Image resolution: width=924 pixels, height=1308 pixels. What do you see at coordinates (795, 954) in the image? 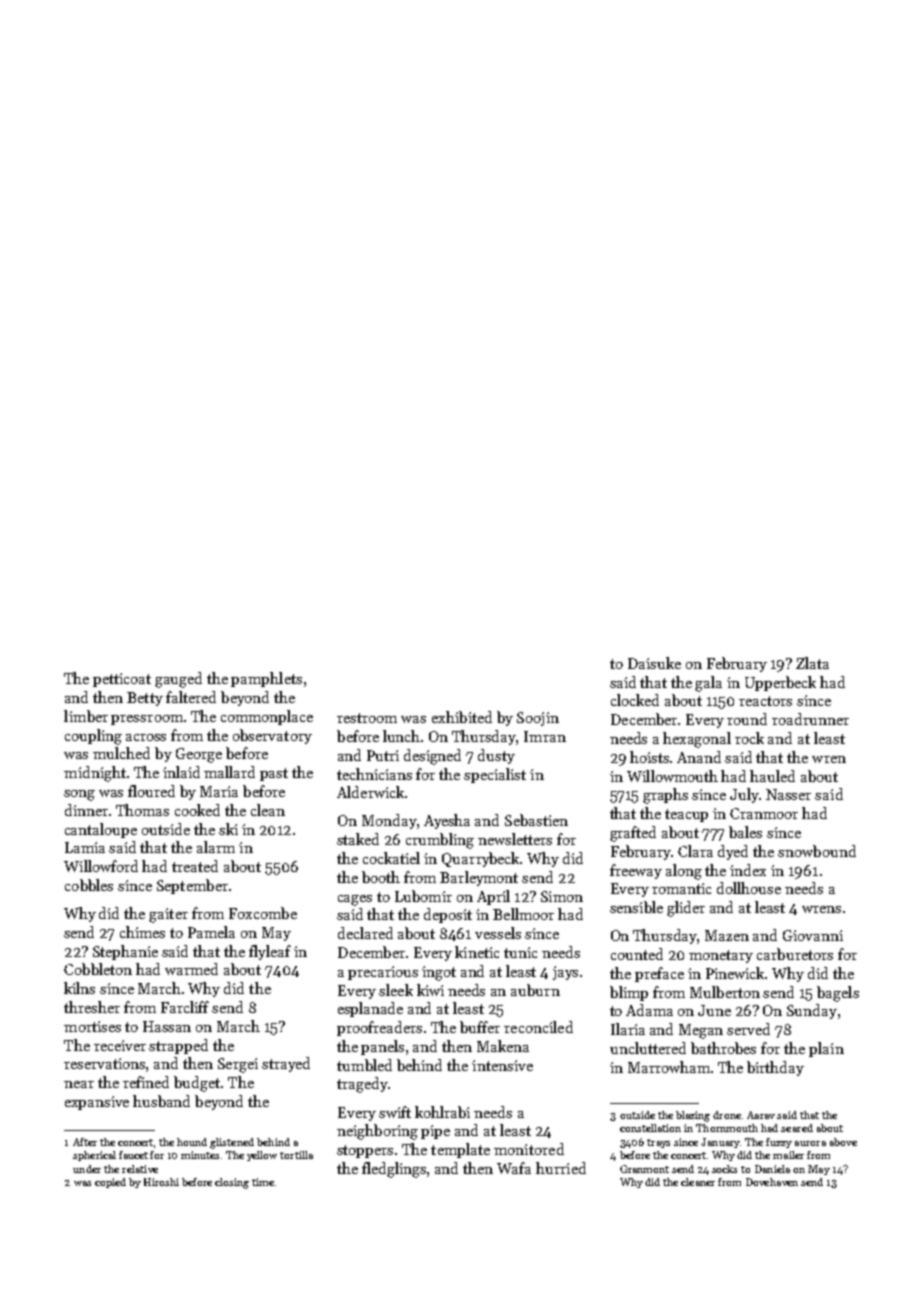
I see `carburetors` at bounding box center [795, 954].
